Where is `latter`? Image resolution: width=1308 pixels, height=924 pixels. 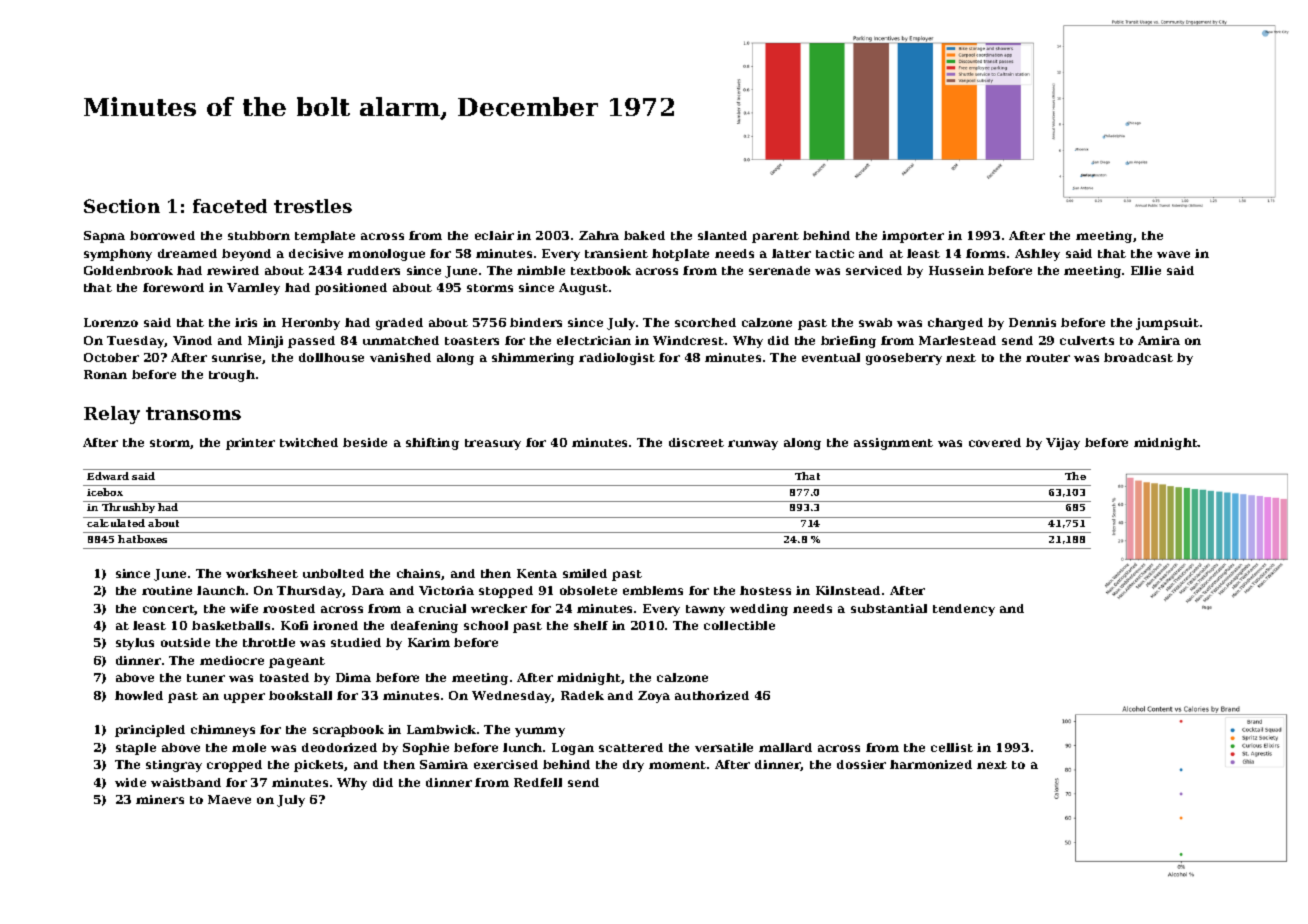
latter is located at coordinates (791, 253).
